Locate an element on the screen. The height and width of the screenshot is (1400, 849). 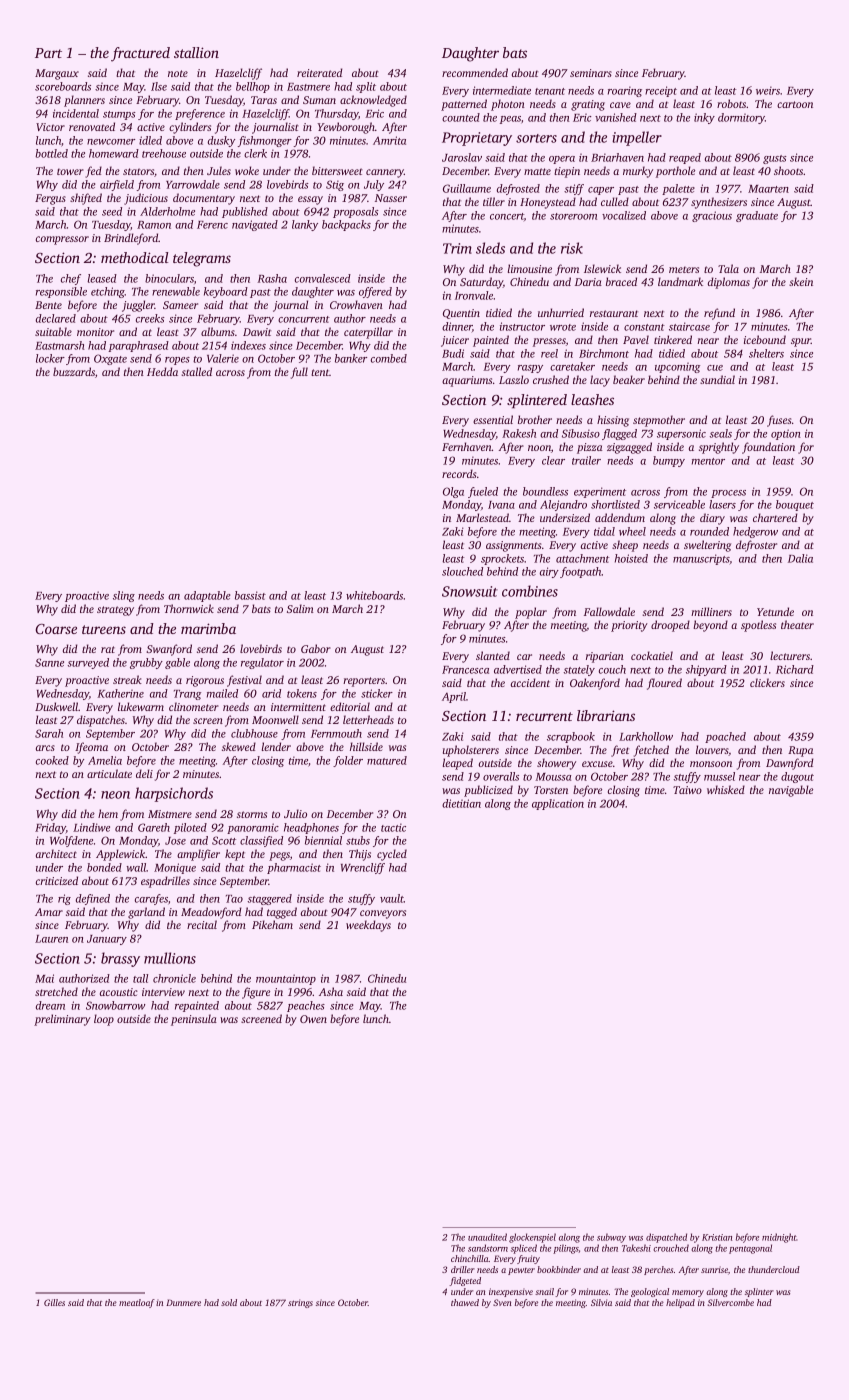
peninsula is located at coordinates (194, 1020).
